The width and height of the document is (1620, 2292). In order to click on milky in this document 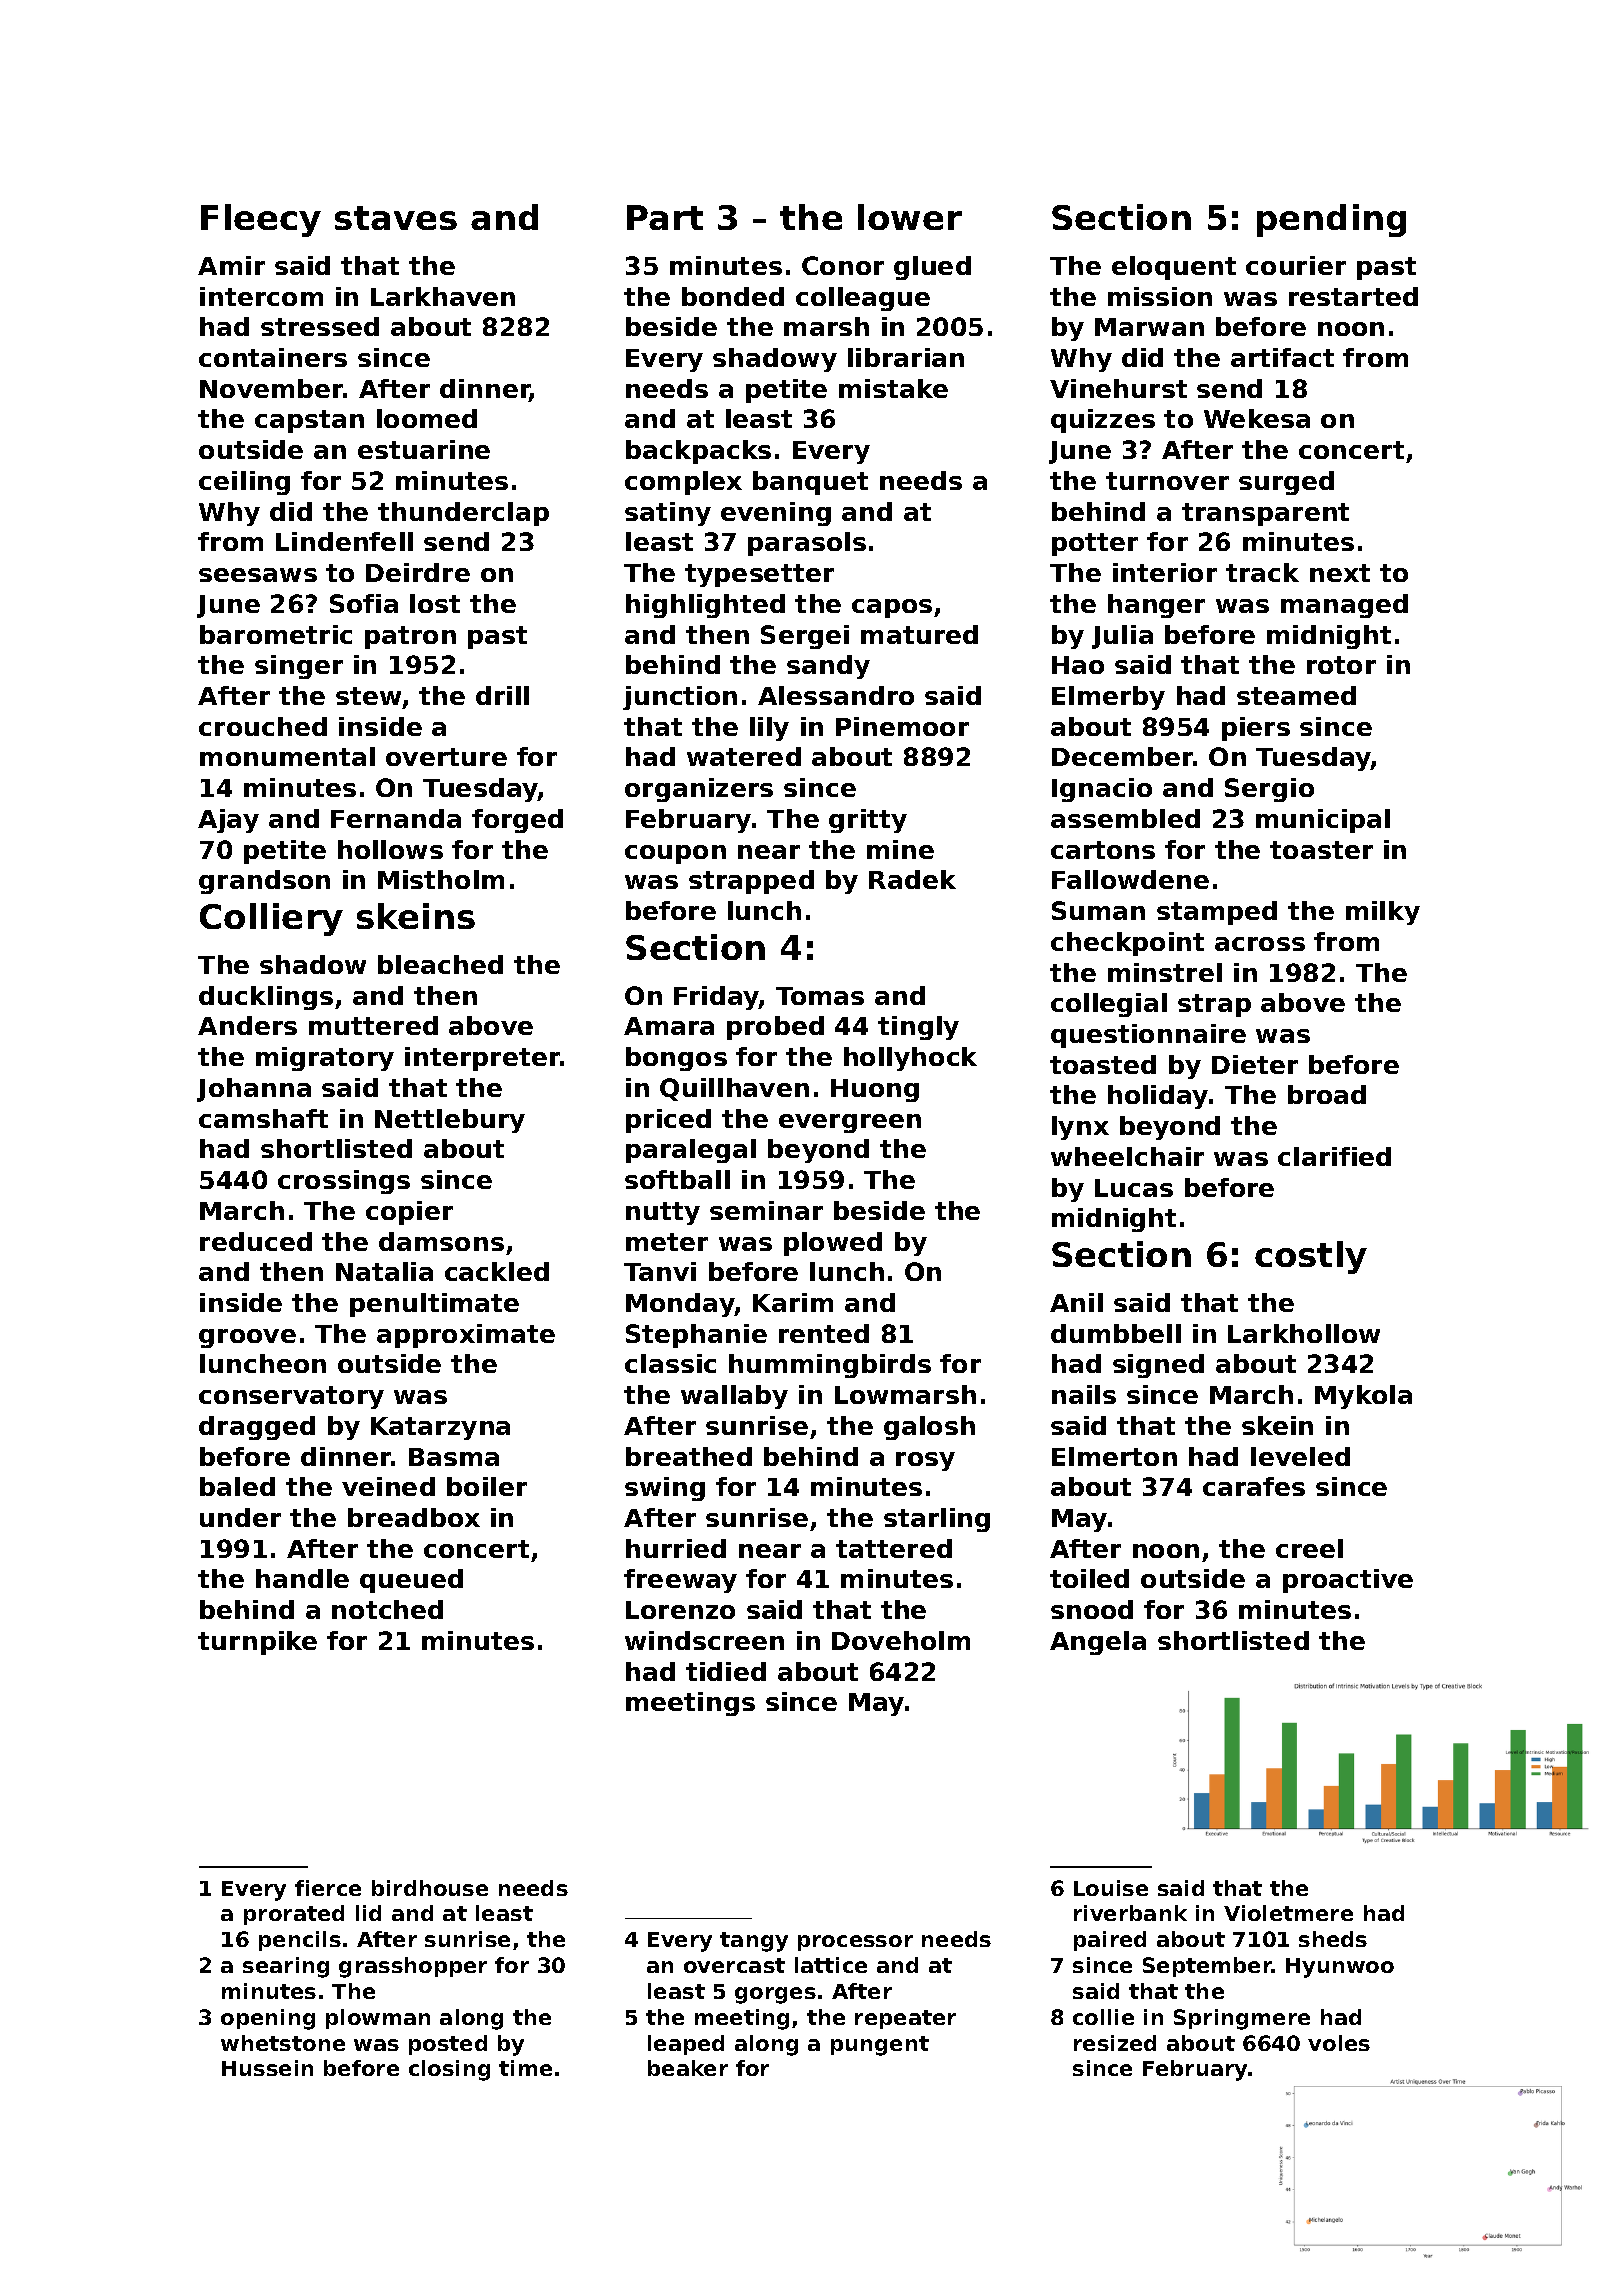, I will do `click(1383, 913)`.
